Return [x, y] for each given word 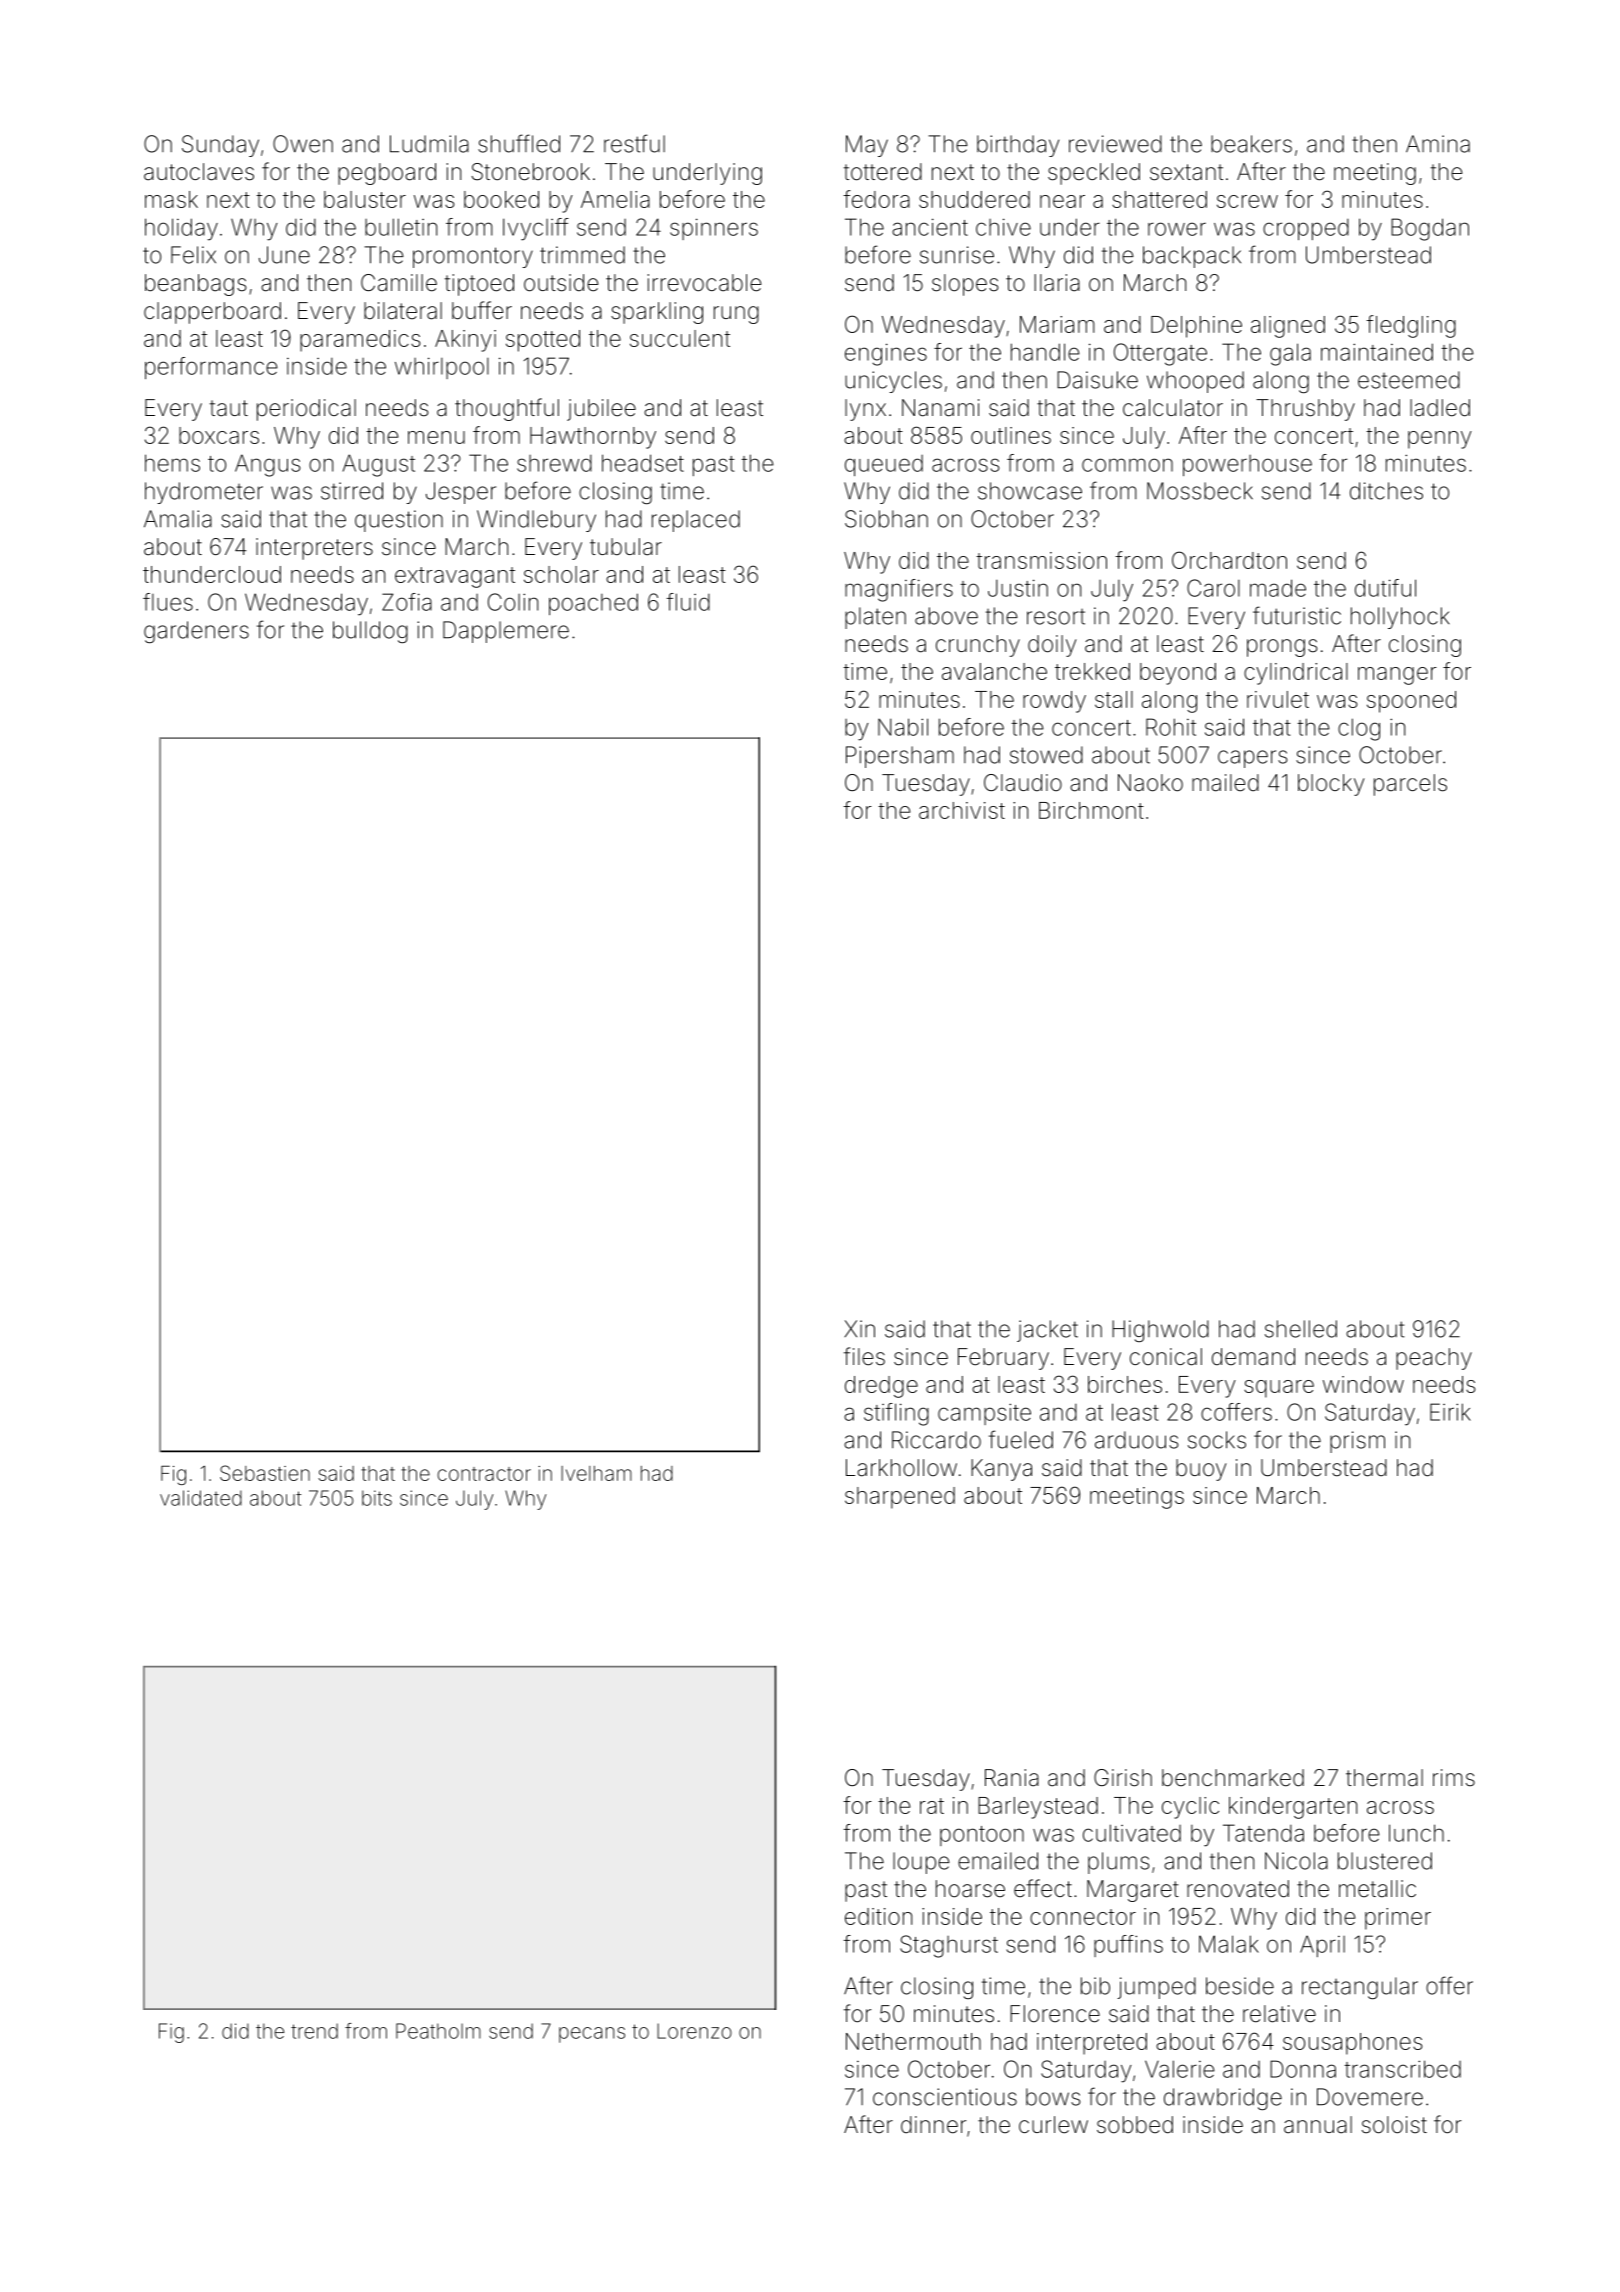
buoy [1201, 1470]
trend [314, 2031]
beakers [1251, 144]
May [867, 146]
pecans [592, 2035]
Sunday [220, 146]
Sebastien [265, 1473]
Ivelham [596, 1473]
